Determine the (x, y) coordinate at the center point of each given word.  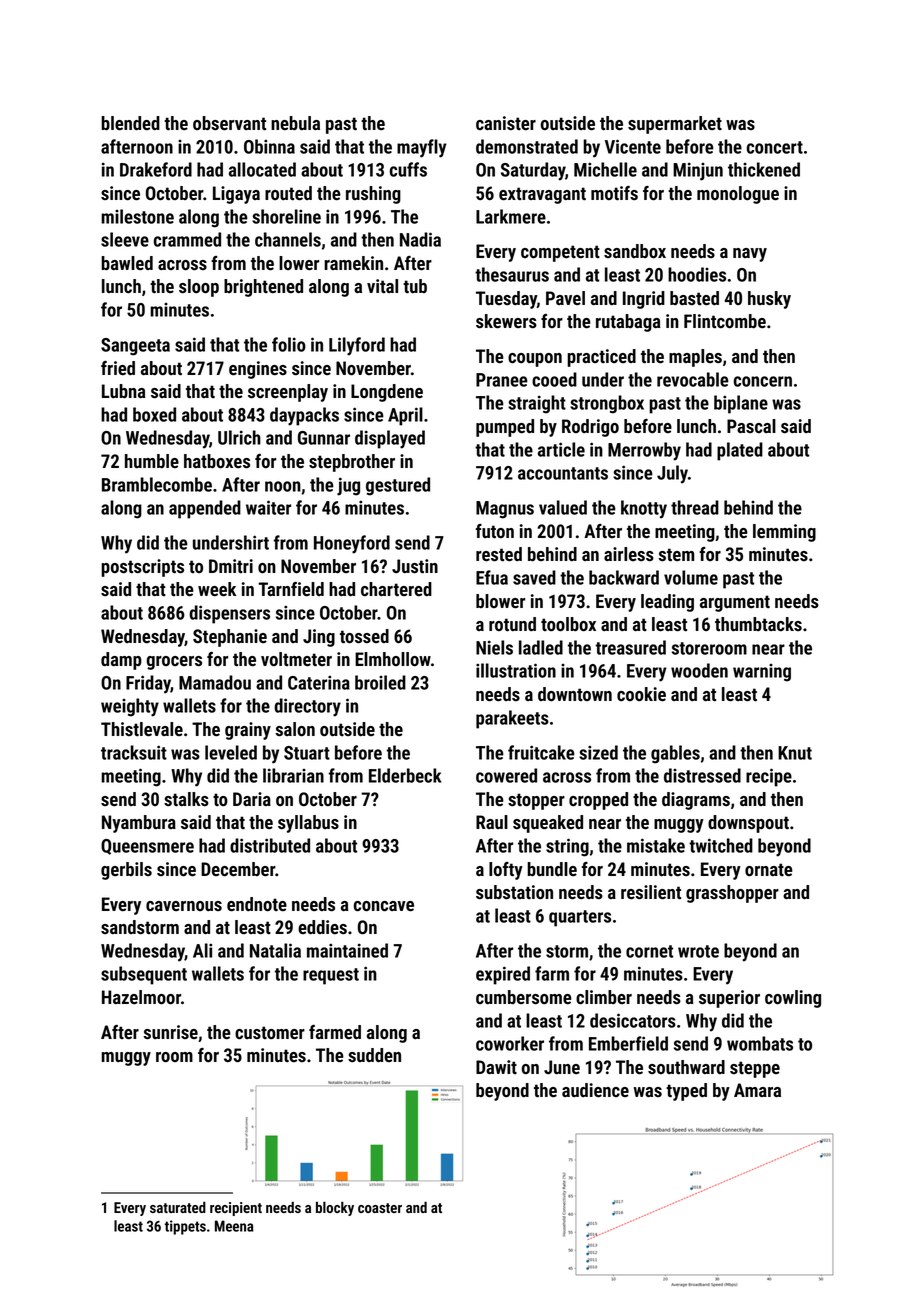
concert (775, 147)
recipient (236, 1209)
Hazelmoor (141, 997)
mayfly (422, 148)
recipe (769, 777)
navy (750, 255)
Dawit (496, 1067)
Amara (757, 1090)
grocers (174, 663)
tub (415, 286)
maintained (347, 950)
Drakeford (156, 169)
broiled (380, 682)
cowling (793, 999)
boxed (154, 414)
